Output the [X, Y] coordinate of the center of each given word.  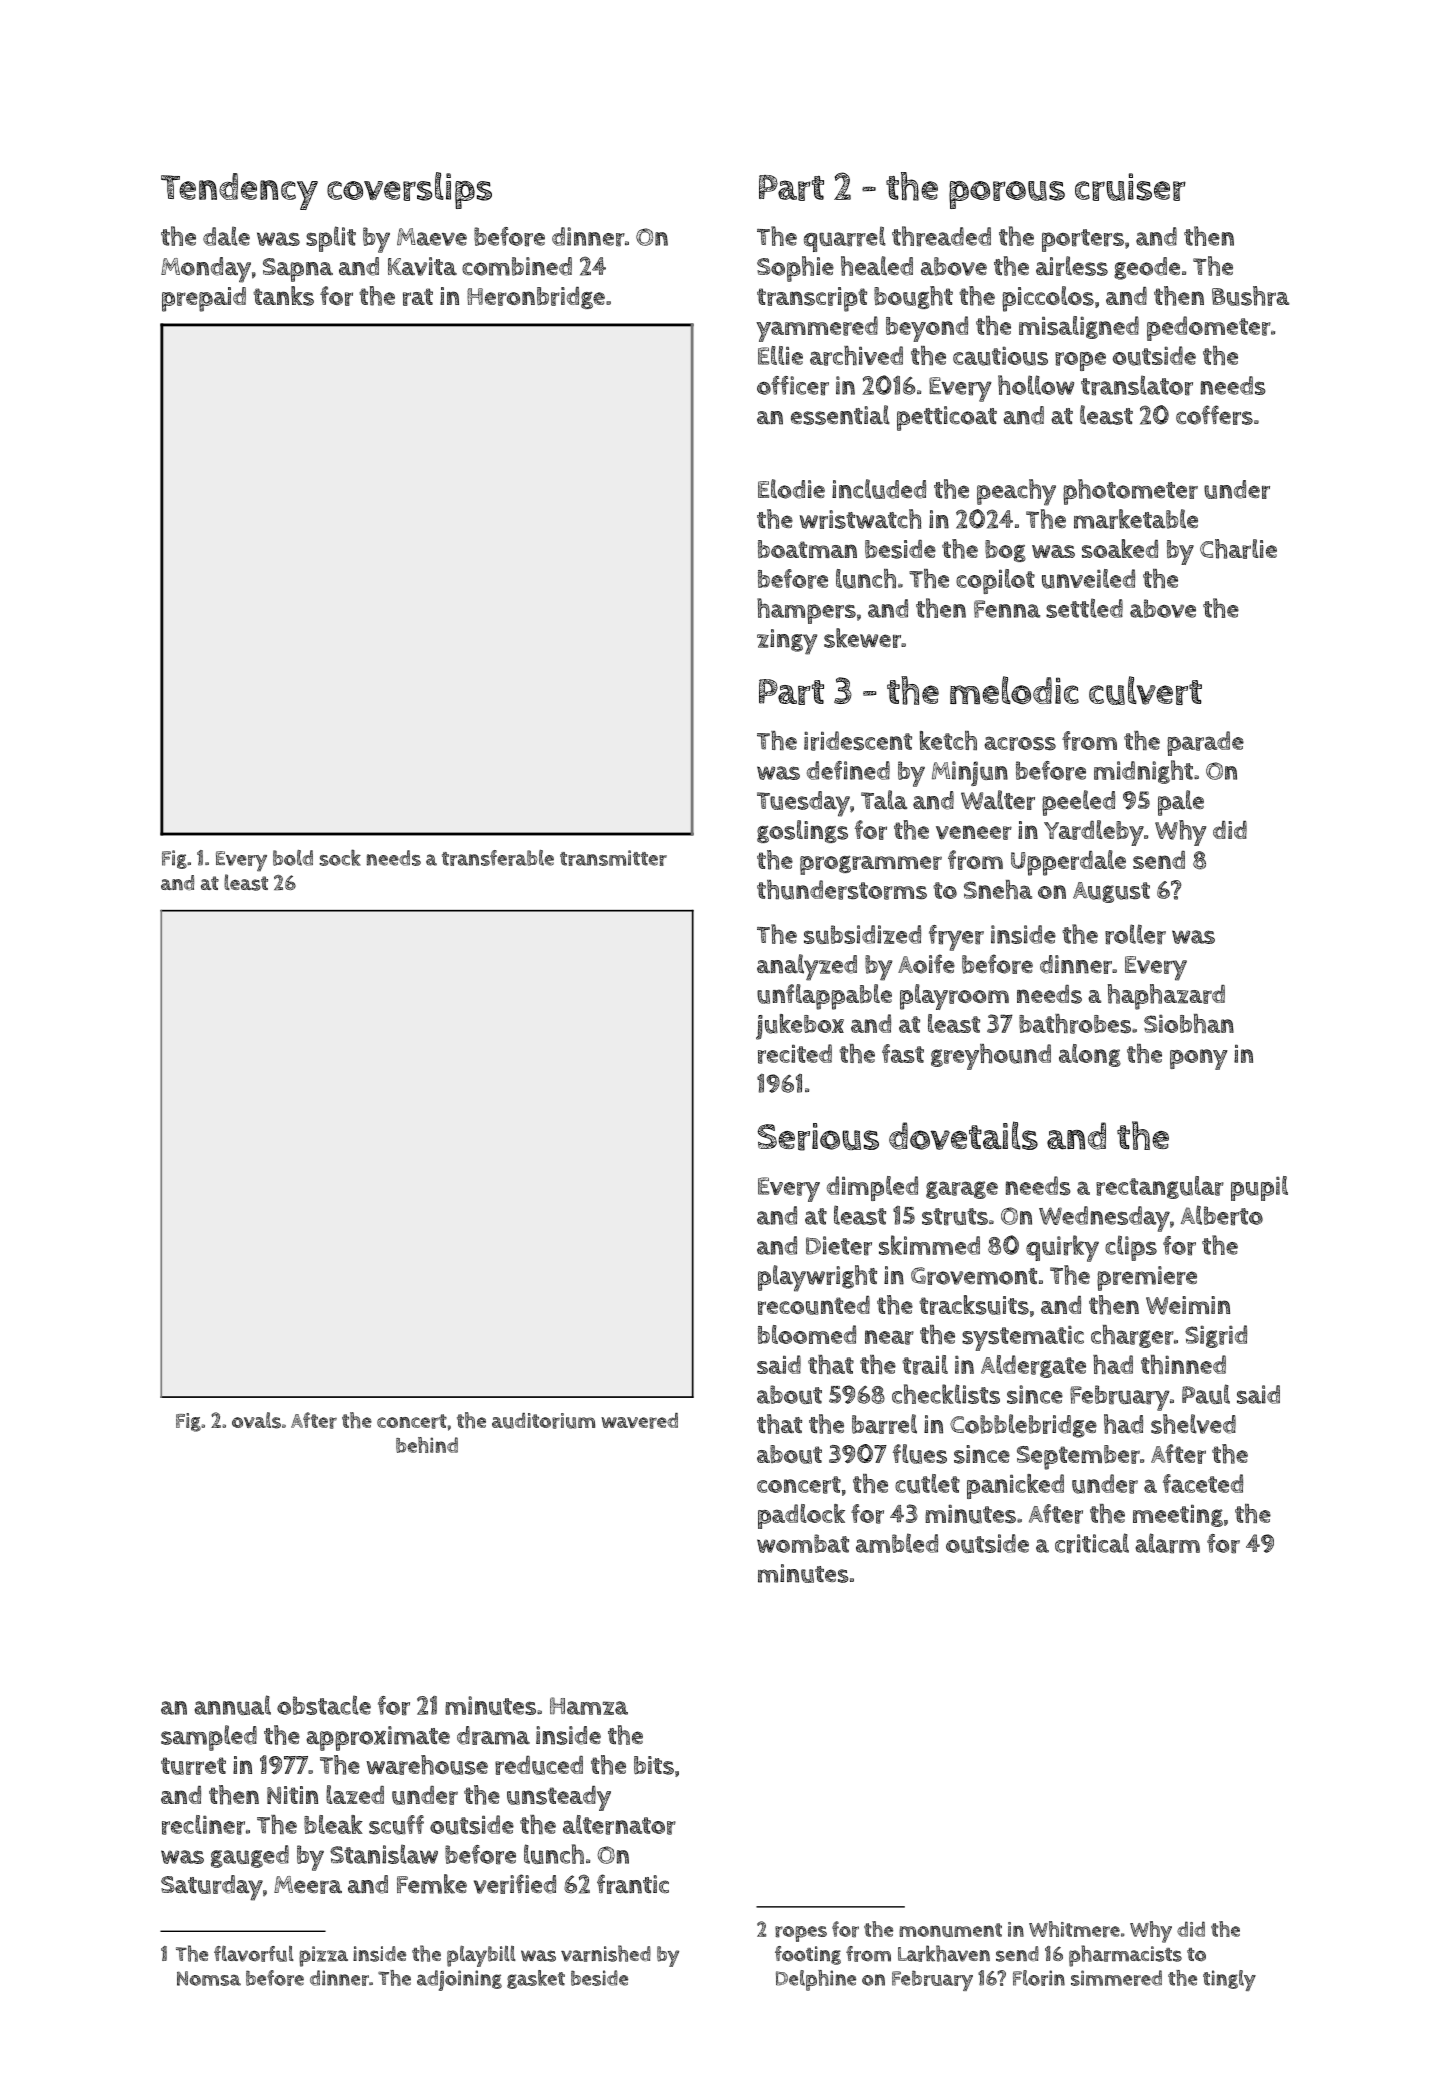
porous [1007, 195]
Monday [206, 270]
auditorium [543, 1421]
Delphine [816, 1980]
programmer [871, 865]
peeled [1078, 803]
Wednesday [1104, 1219]
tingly [1229, 1980]
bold [293, 858]
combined [517, 266]
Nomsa [209, 1978]
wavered [639, 1421]
